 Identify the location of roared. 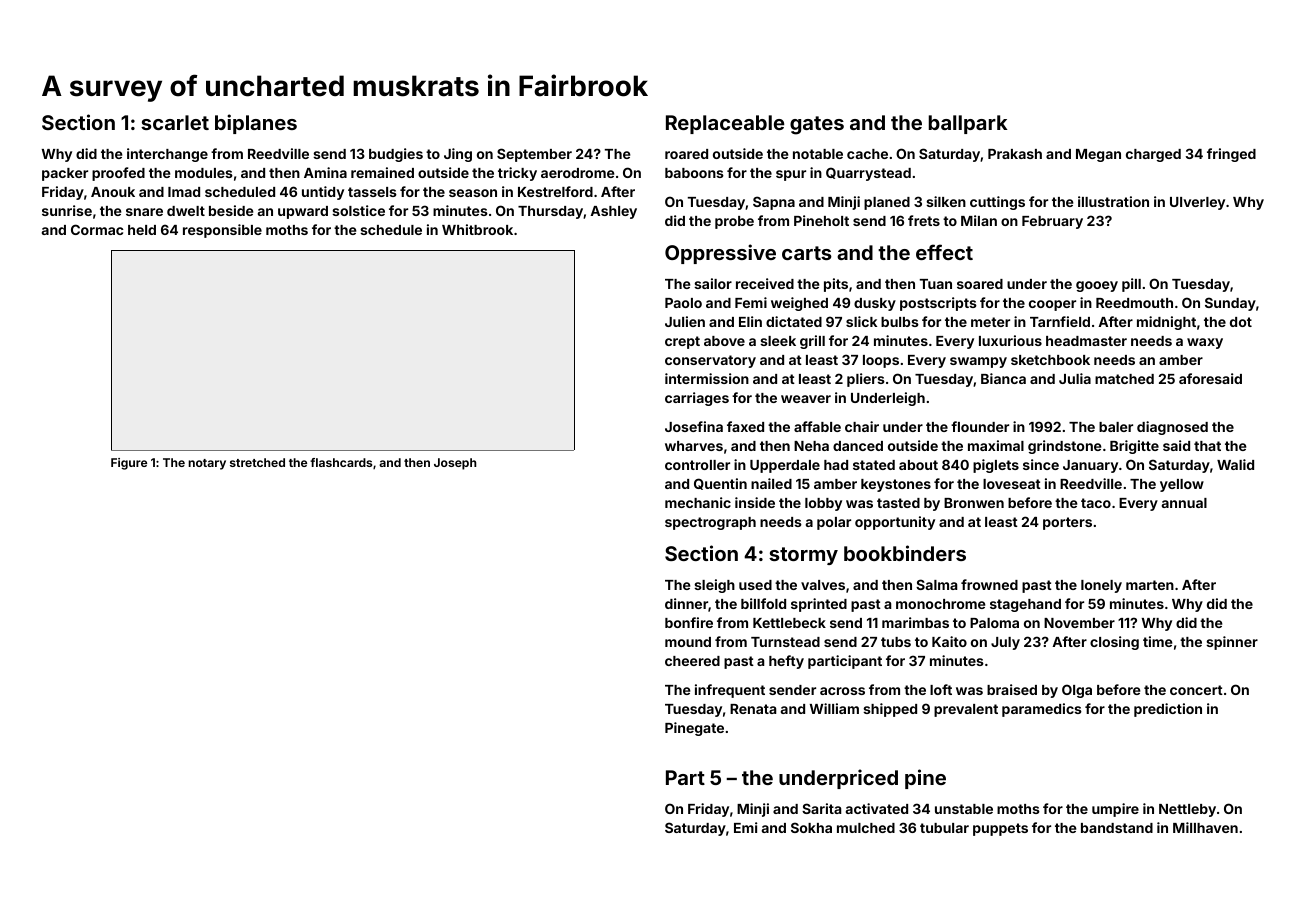
(686, 154).
